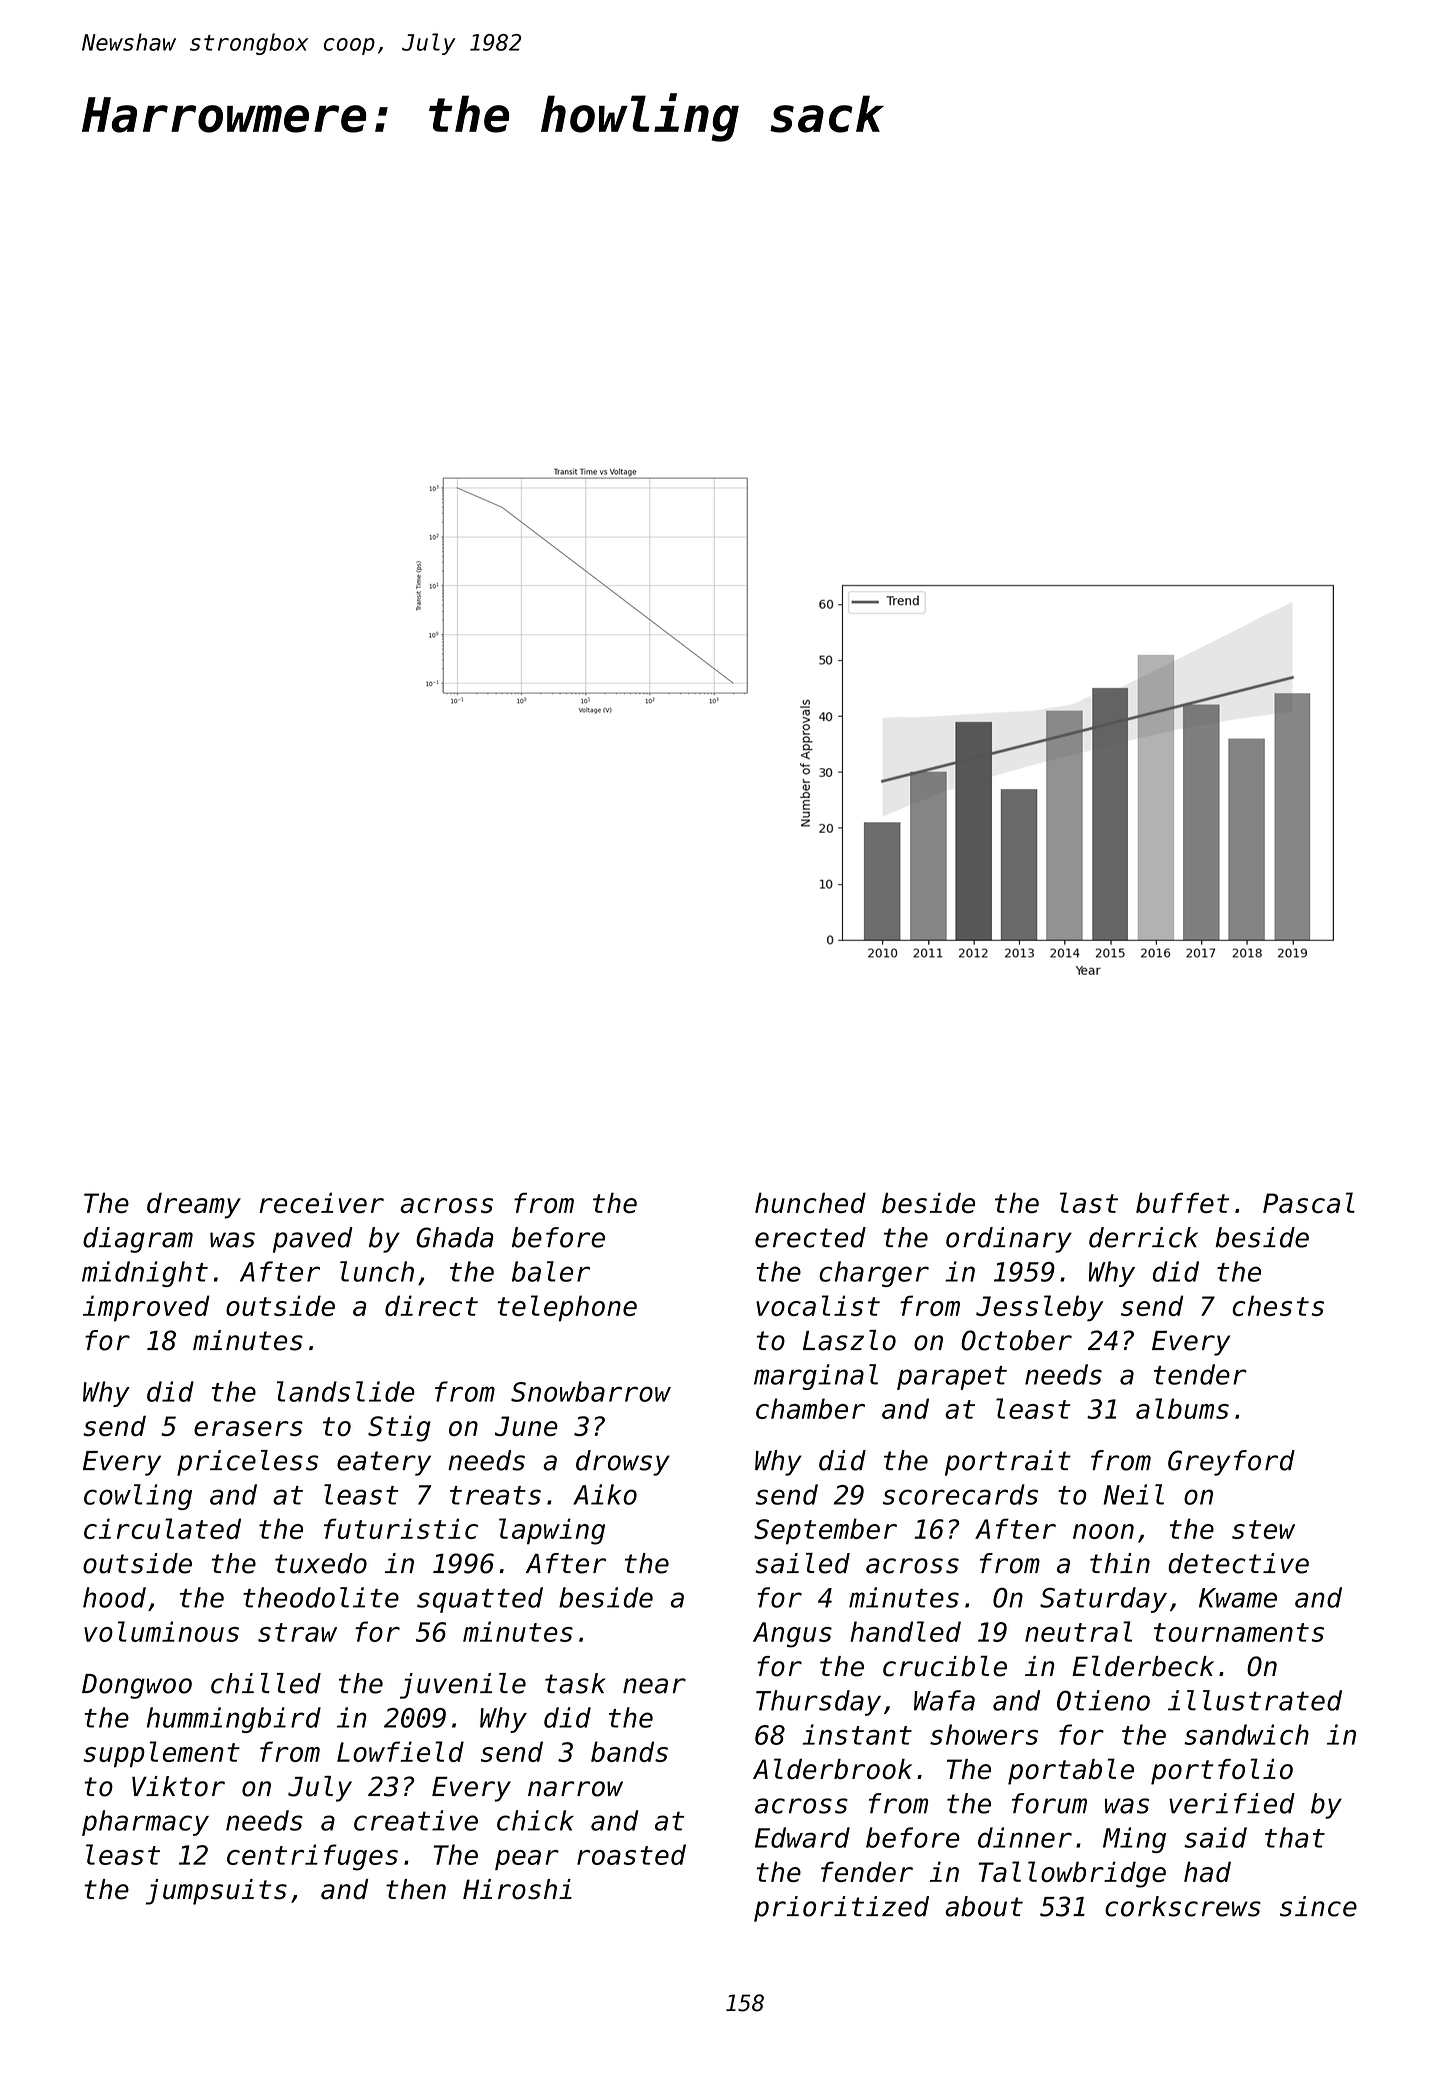  I want to click on derrick, so click(1143, 1237).
